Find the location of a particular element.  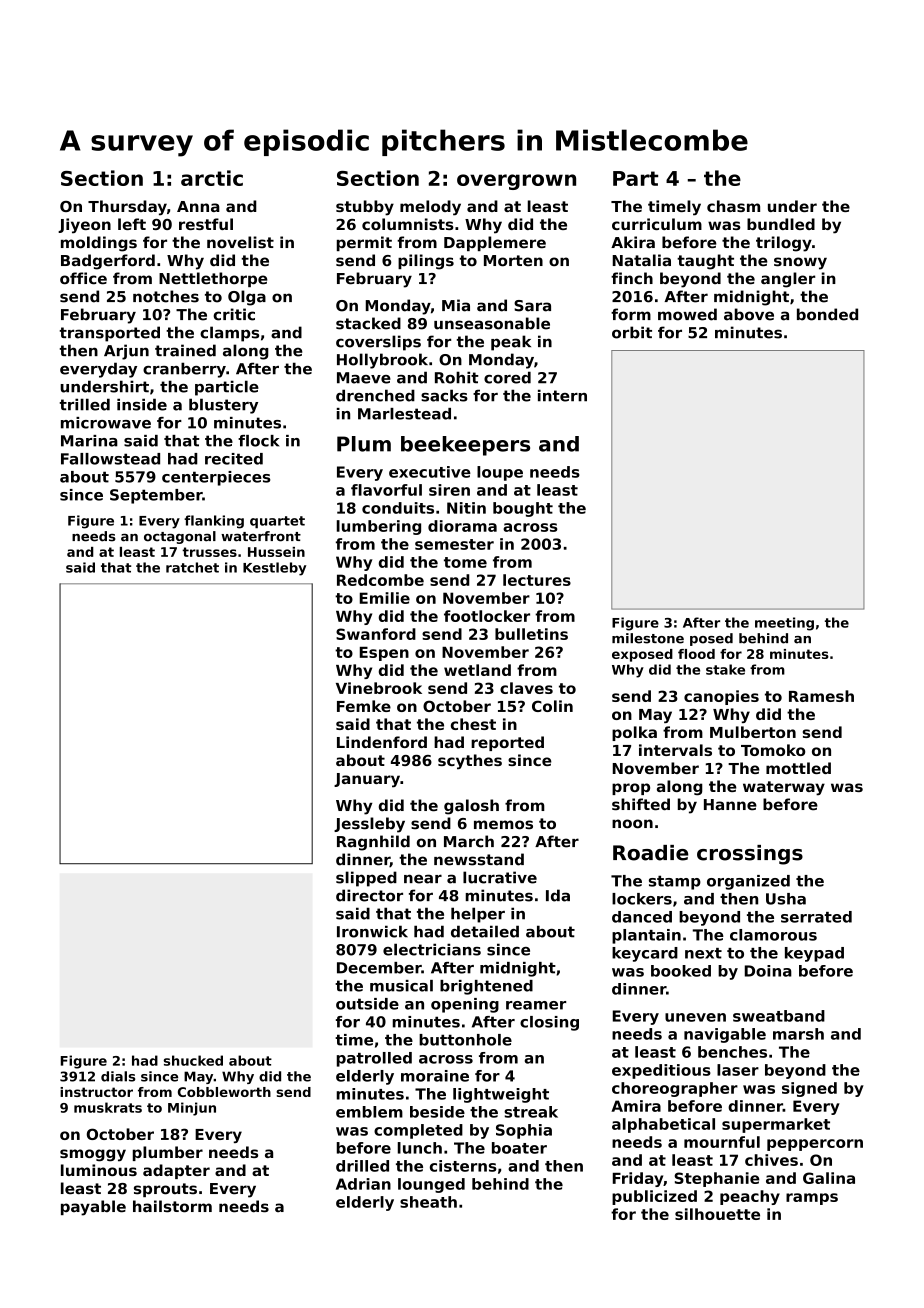

mowed is located at coordinates (687, 314).
